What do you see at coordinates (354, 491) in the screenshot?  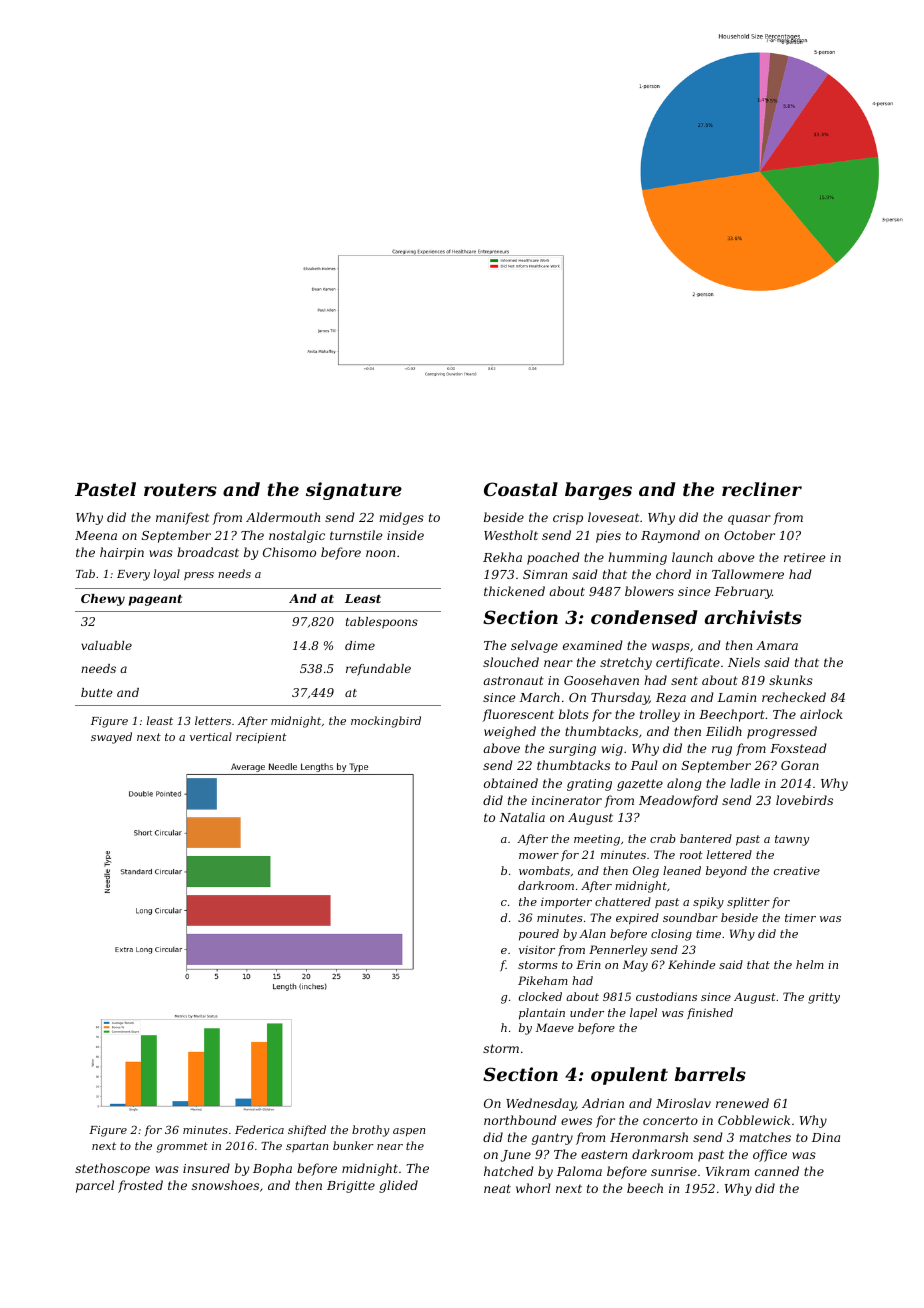 I see `signature` at bounding box center [354, 491].
